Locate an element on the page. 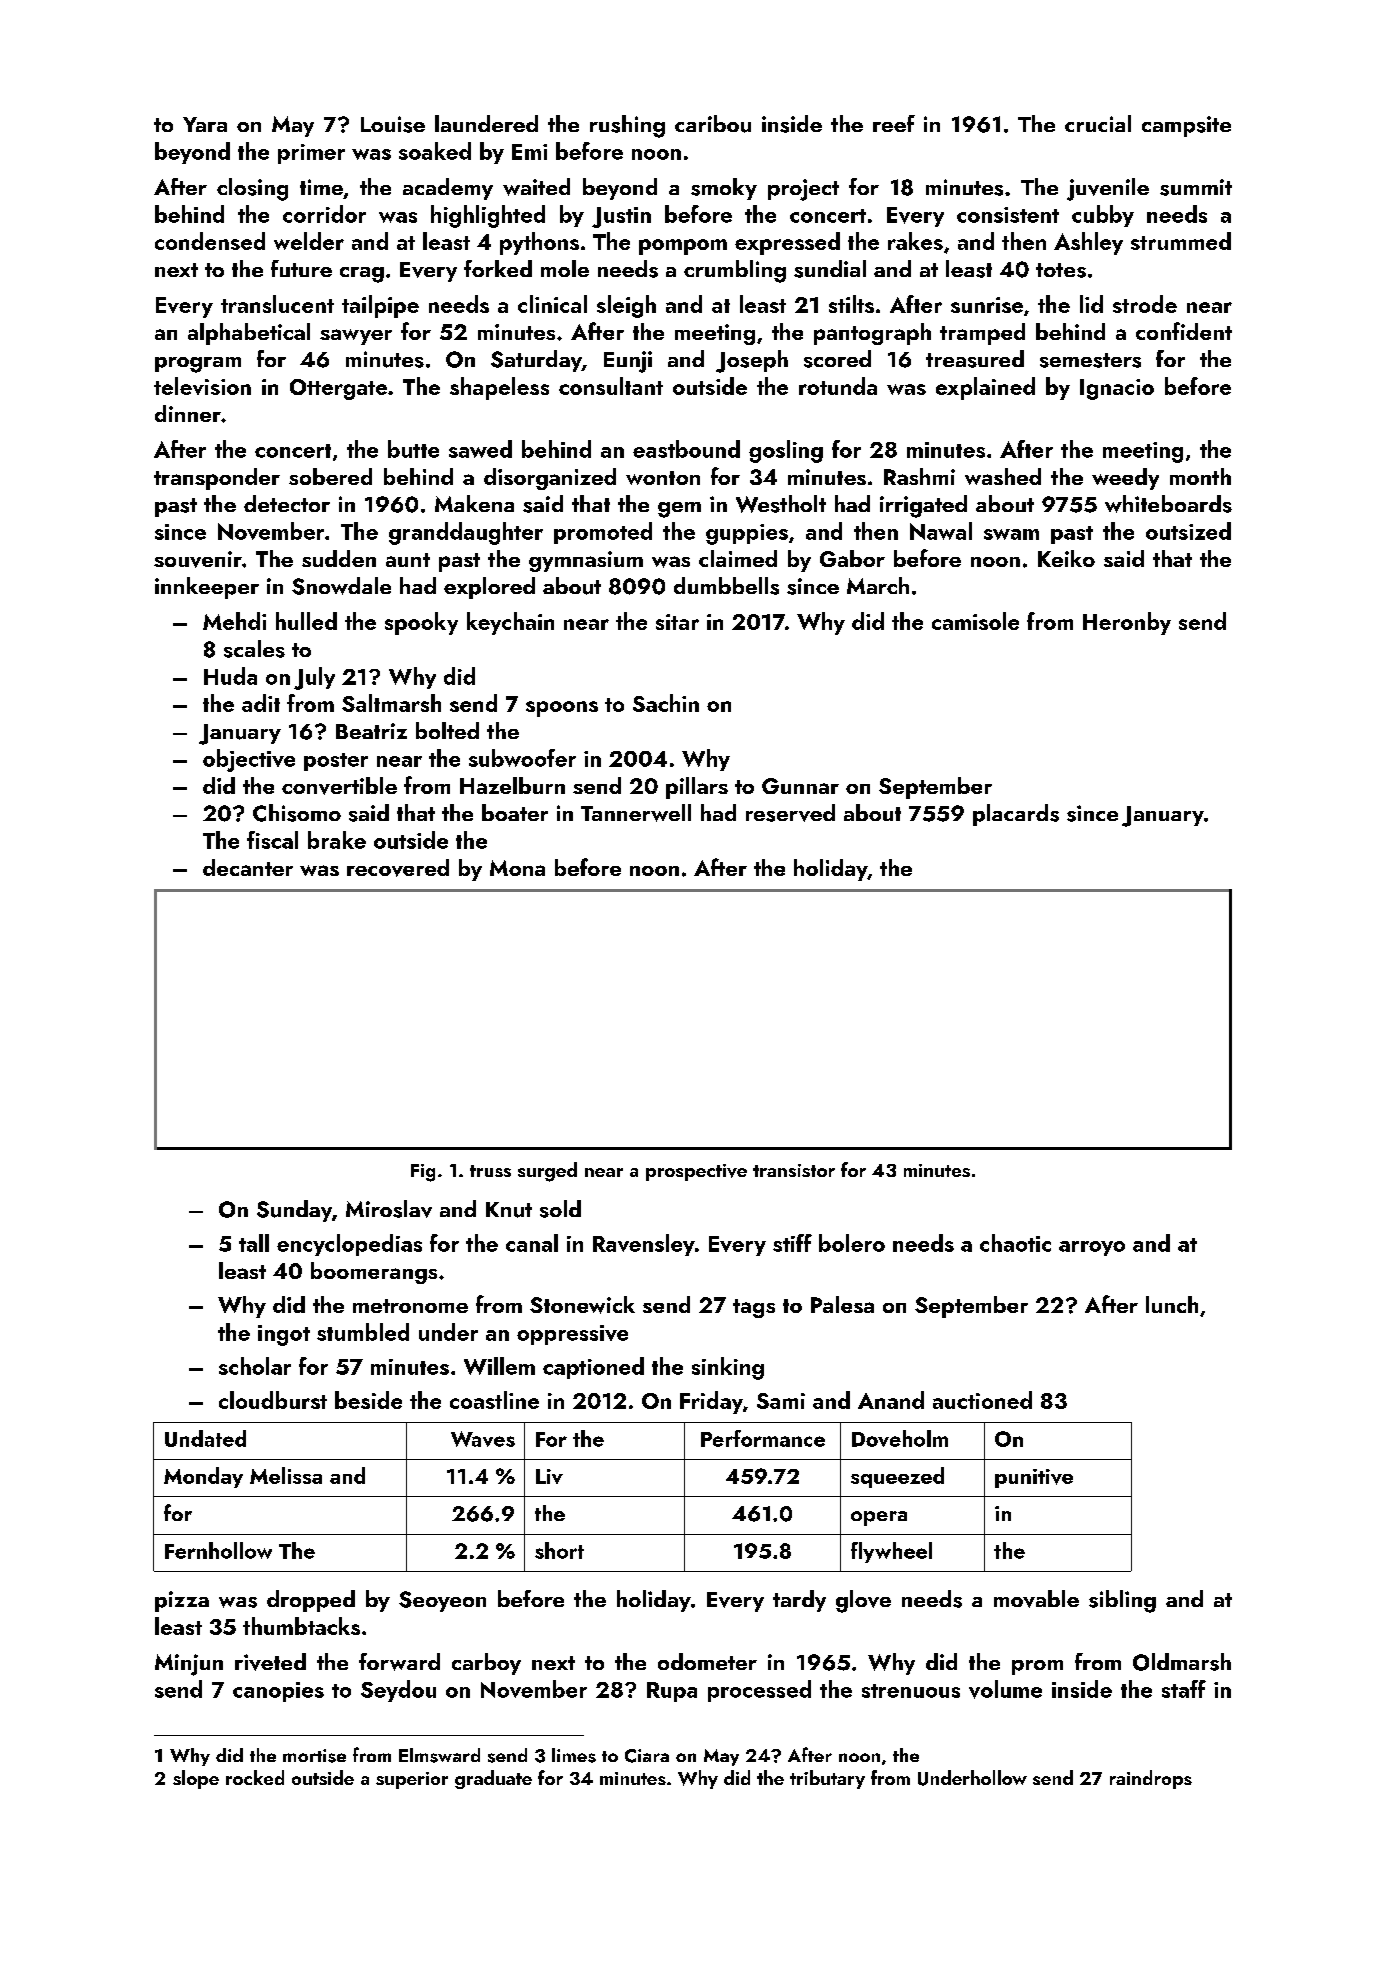  Yara is located at coordinates (205, 124).
